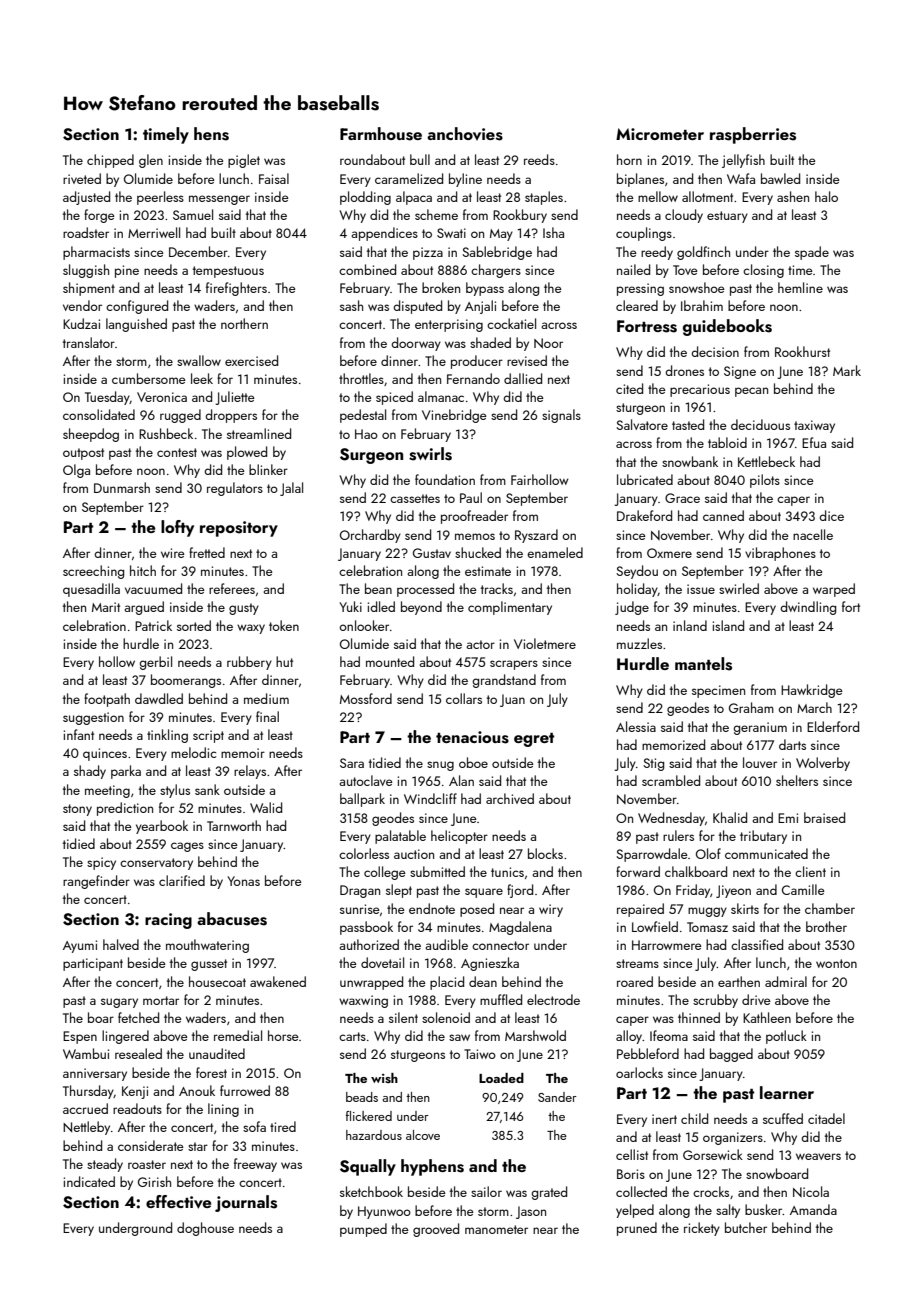 The height and width of the screenshot is (1308, 924). What do you see at coordinates (786, 1037) in the screenshot?
I see `potluck` at bounding box center [786, 1037].
